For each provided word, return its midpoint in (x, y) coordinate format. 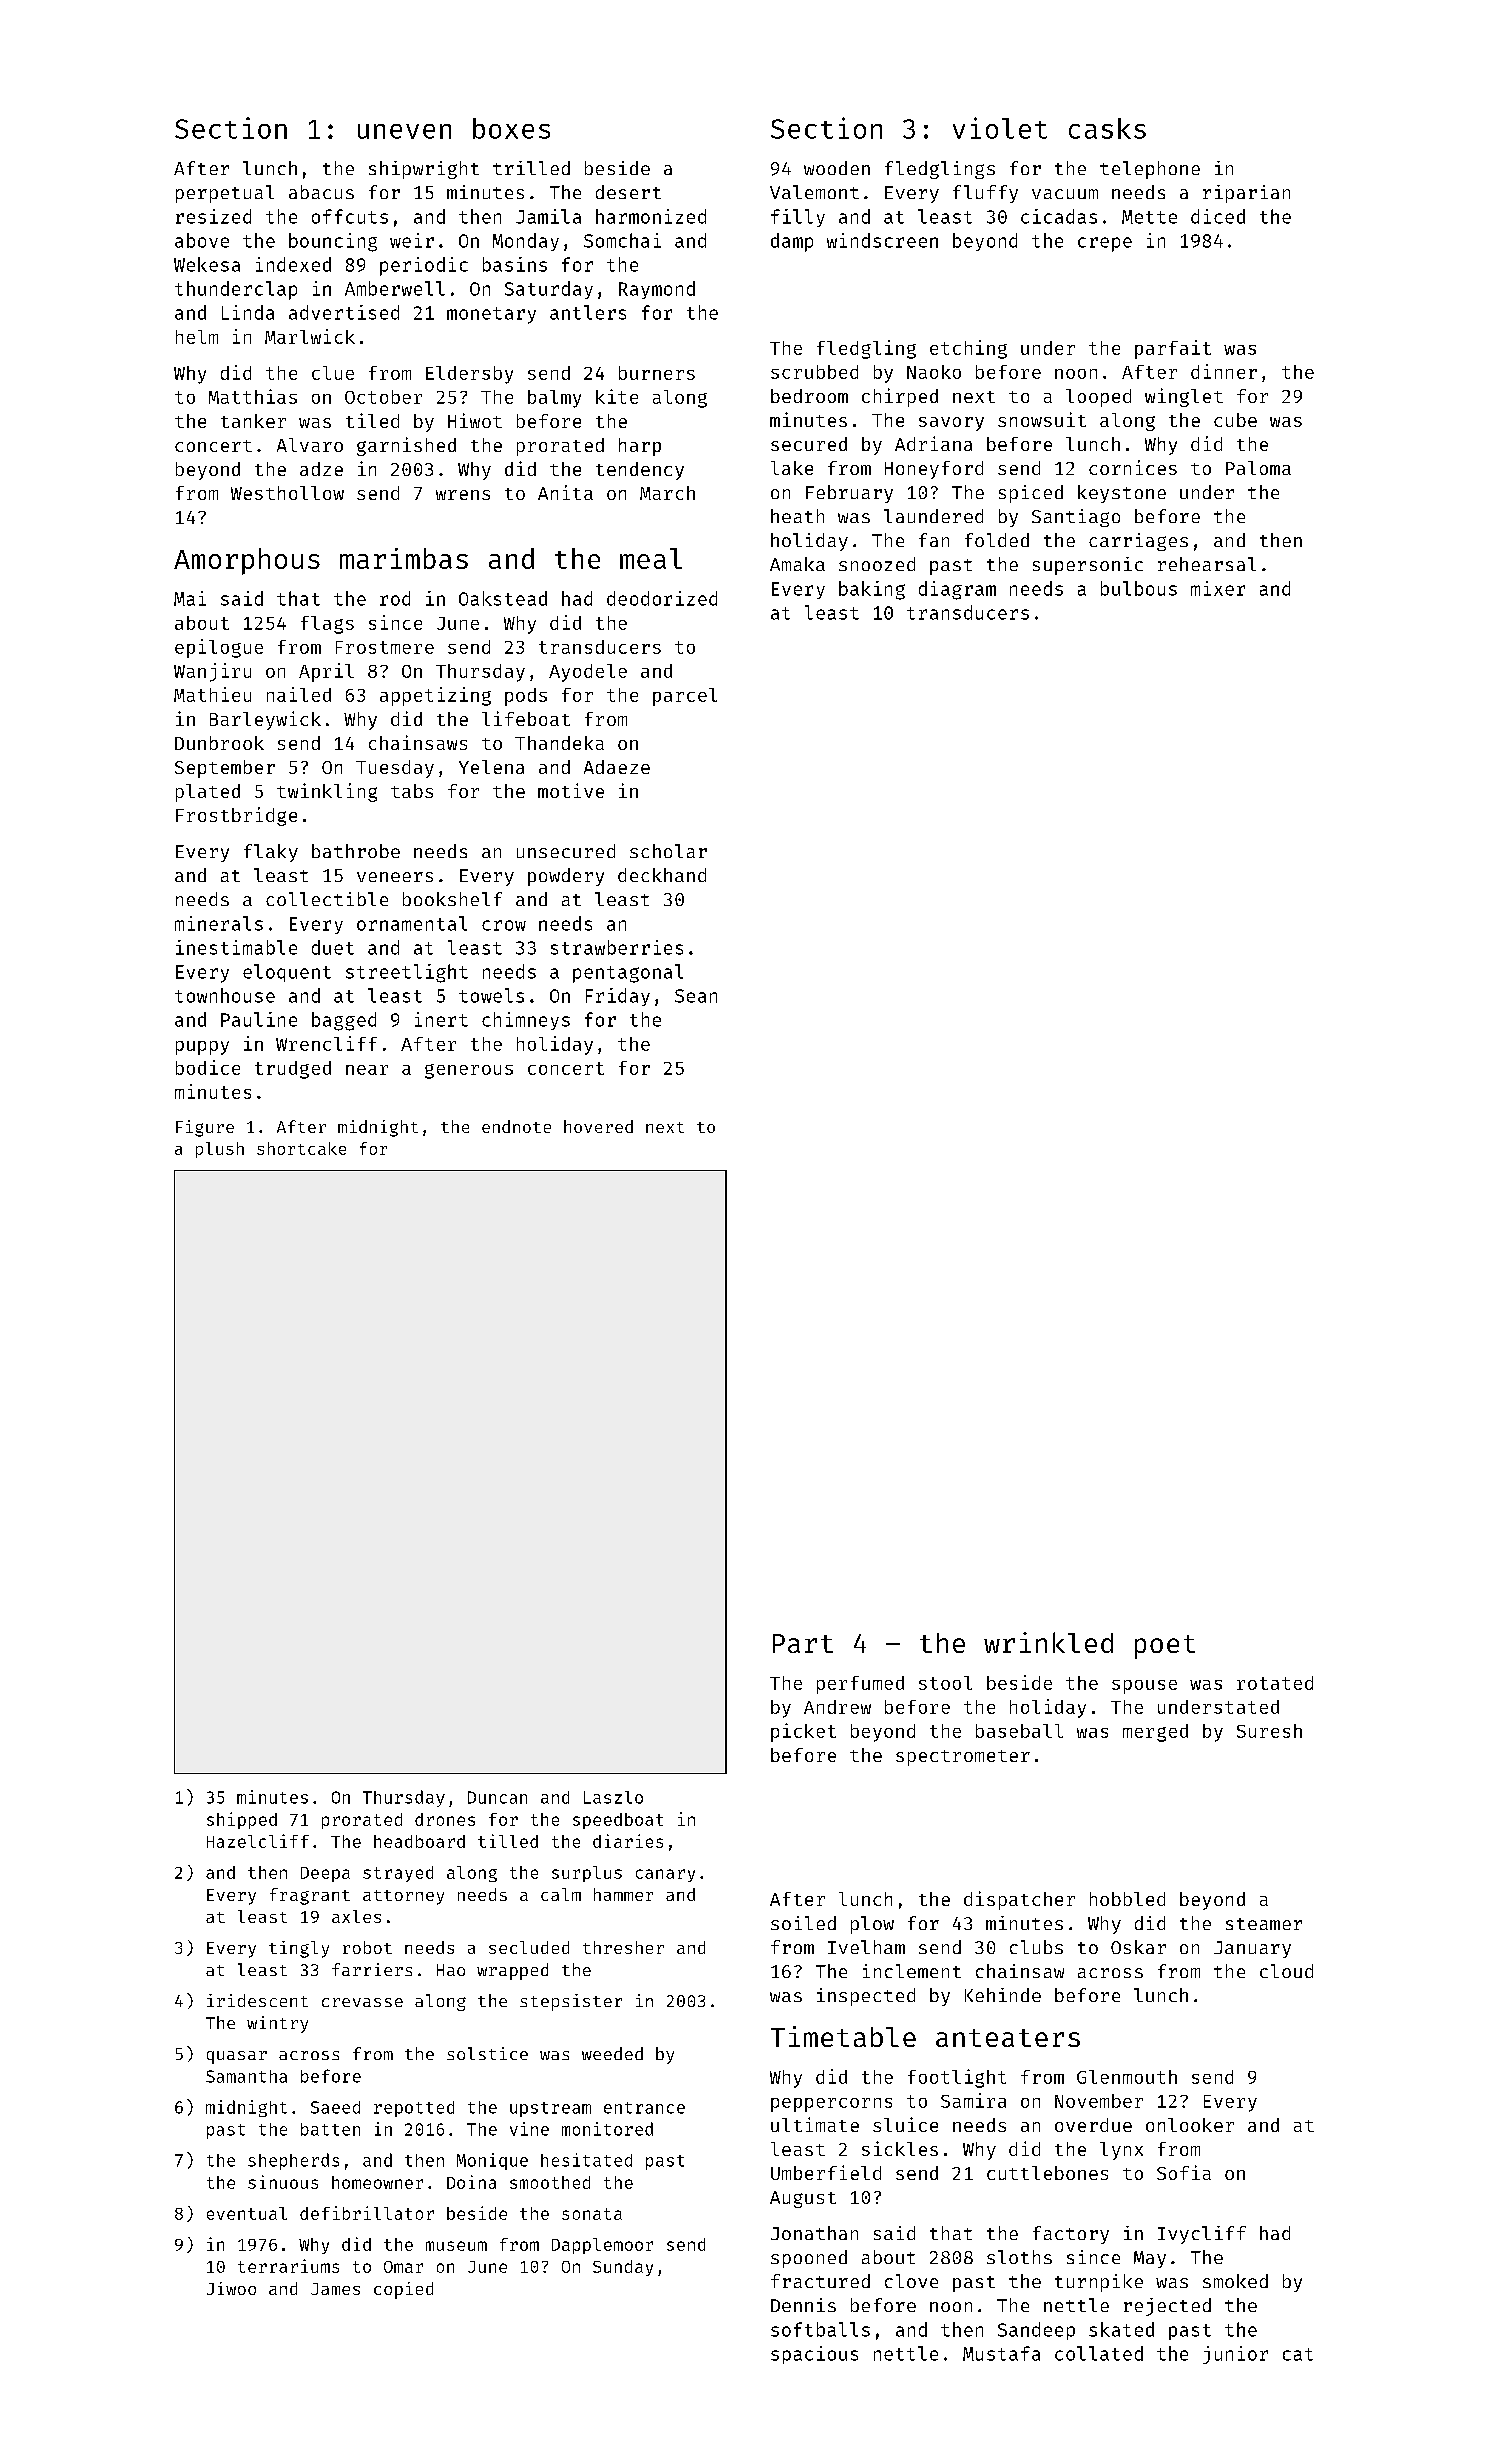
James (335, 2289)
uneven (404, 131)
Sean (696, 996)
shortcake (301, 1148)
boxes (511, 128)
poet (1165, 1647)
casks (1107, 128)
